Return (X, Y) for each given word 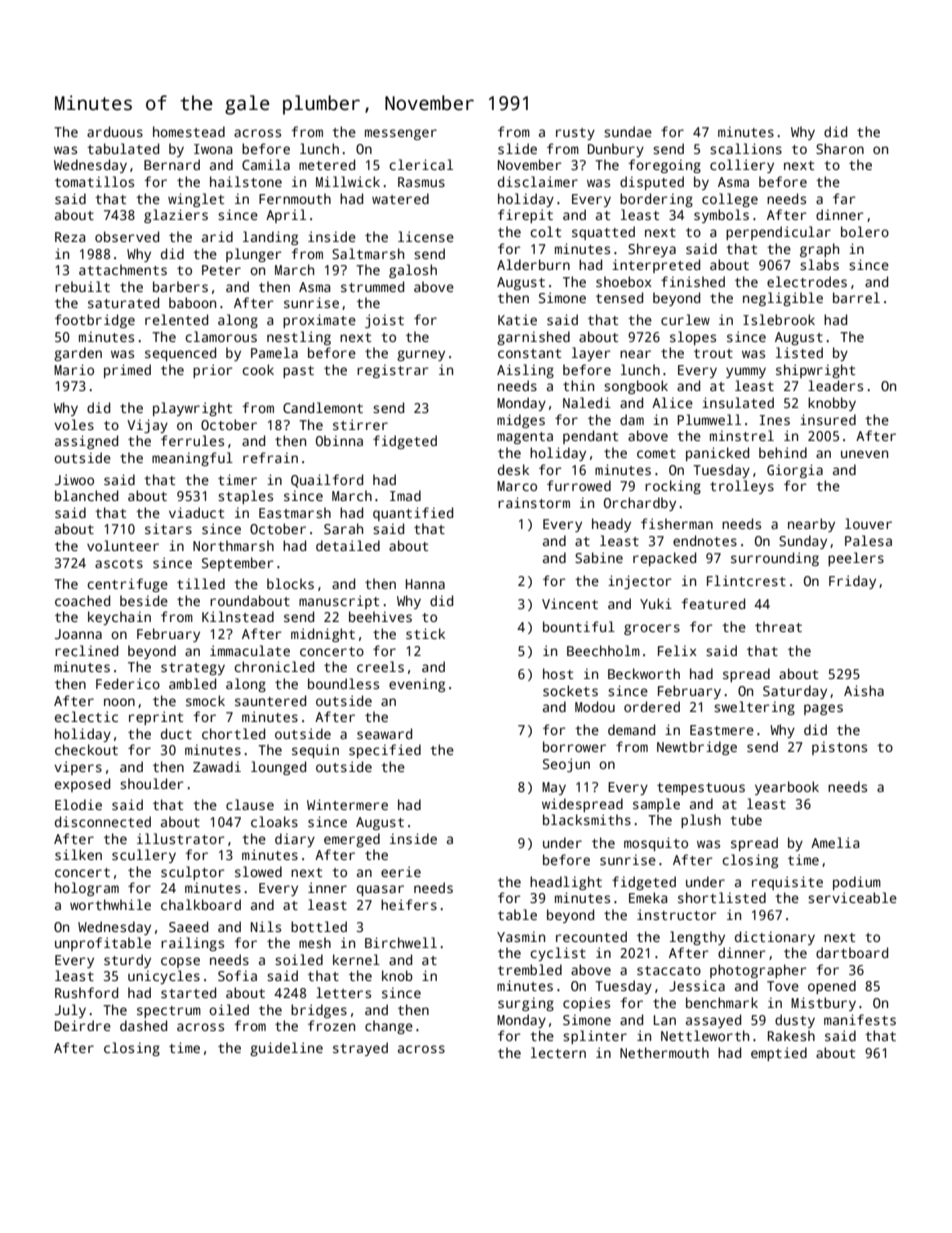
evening (417, 685)
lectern (558, 1052)
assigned (86, 442)
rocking (673, 487)
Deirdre (83, 1025)
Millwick (348, 181)
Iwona (213, 149)
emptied (779, 1054)
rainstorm (534, 502)
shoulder (152, 783)
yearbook (787, 788)
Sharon (840, 148)
